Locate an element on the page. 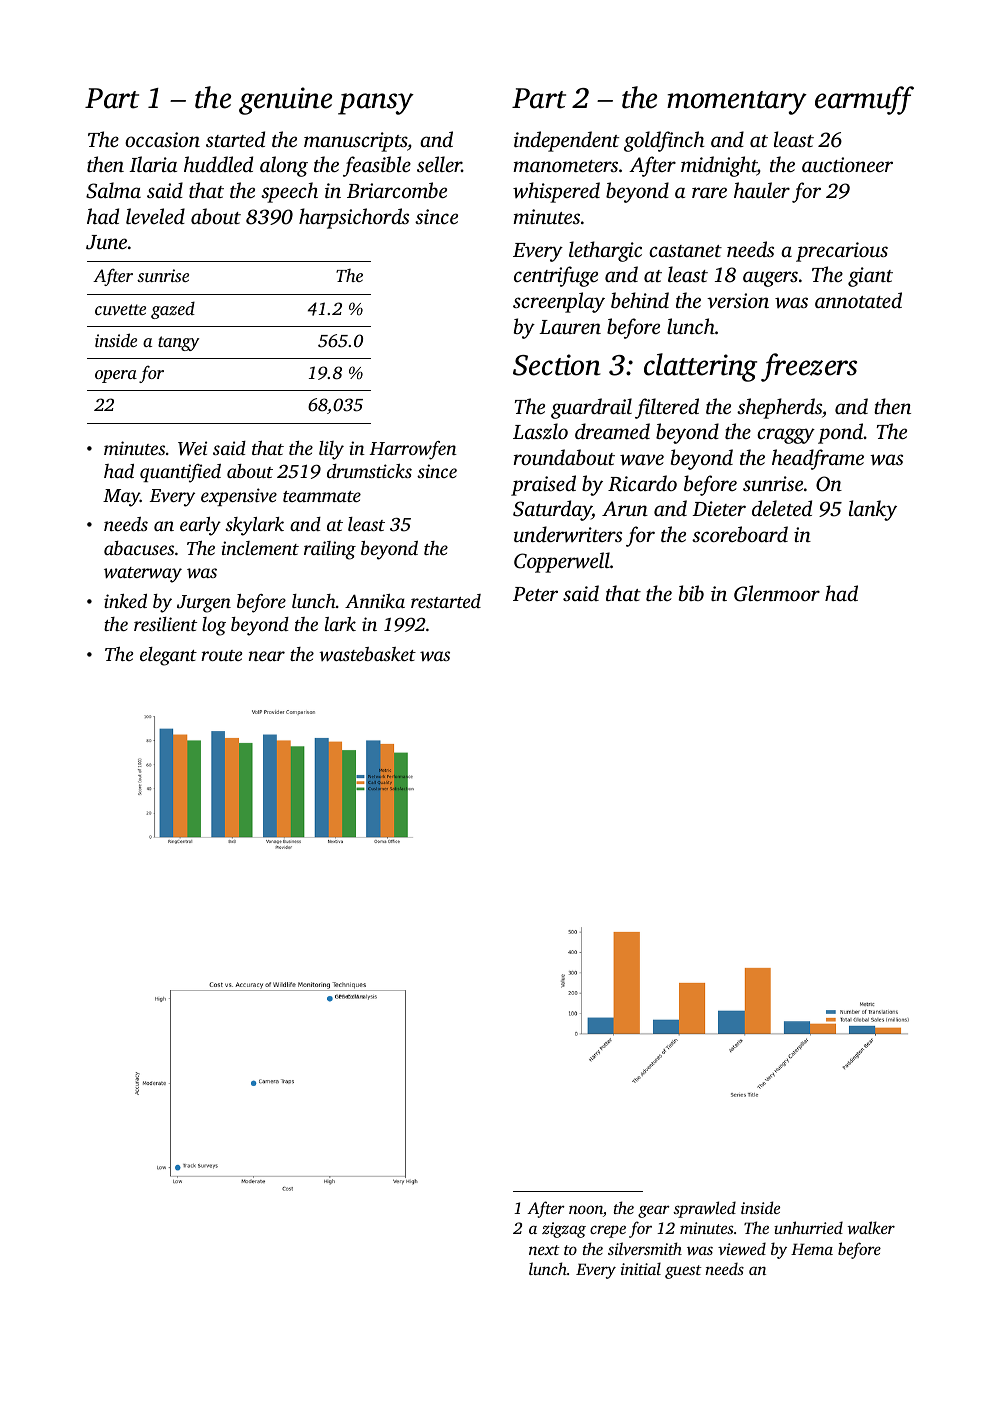  bib is located at coordinates (691, 593).
